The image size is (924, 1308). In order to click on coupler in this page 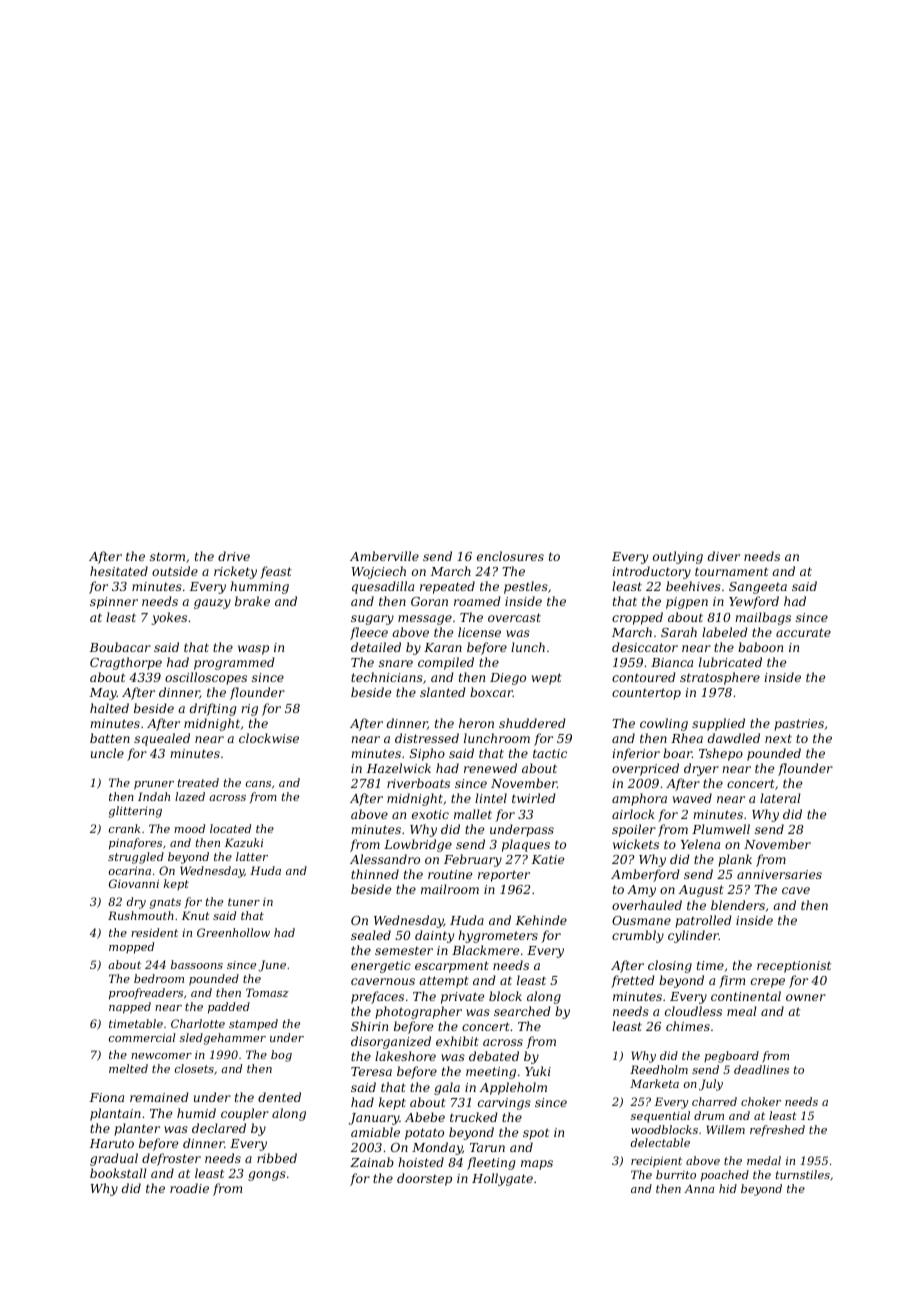, I will do `click(245, 1114)`.
